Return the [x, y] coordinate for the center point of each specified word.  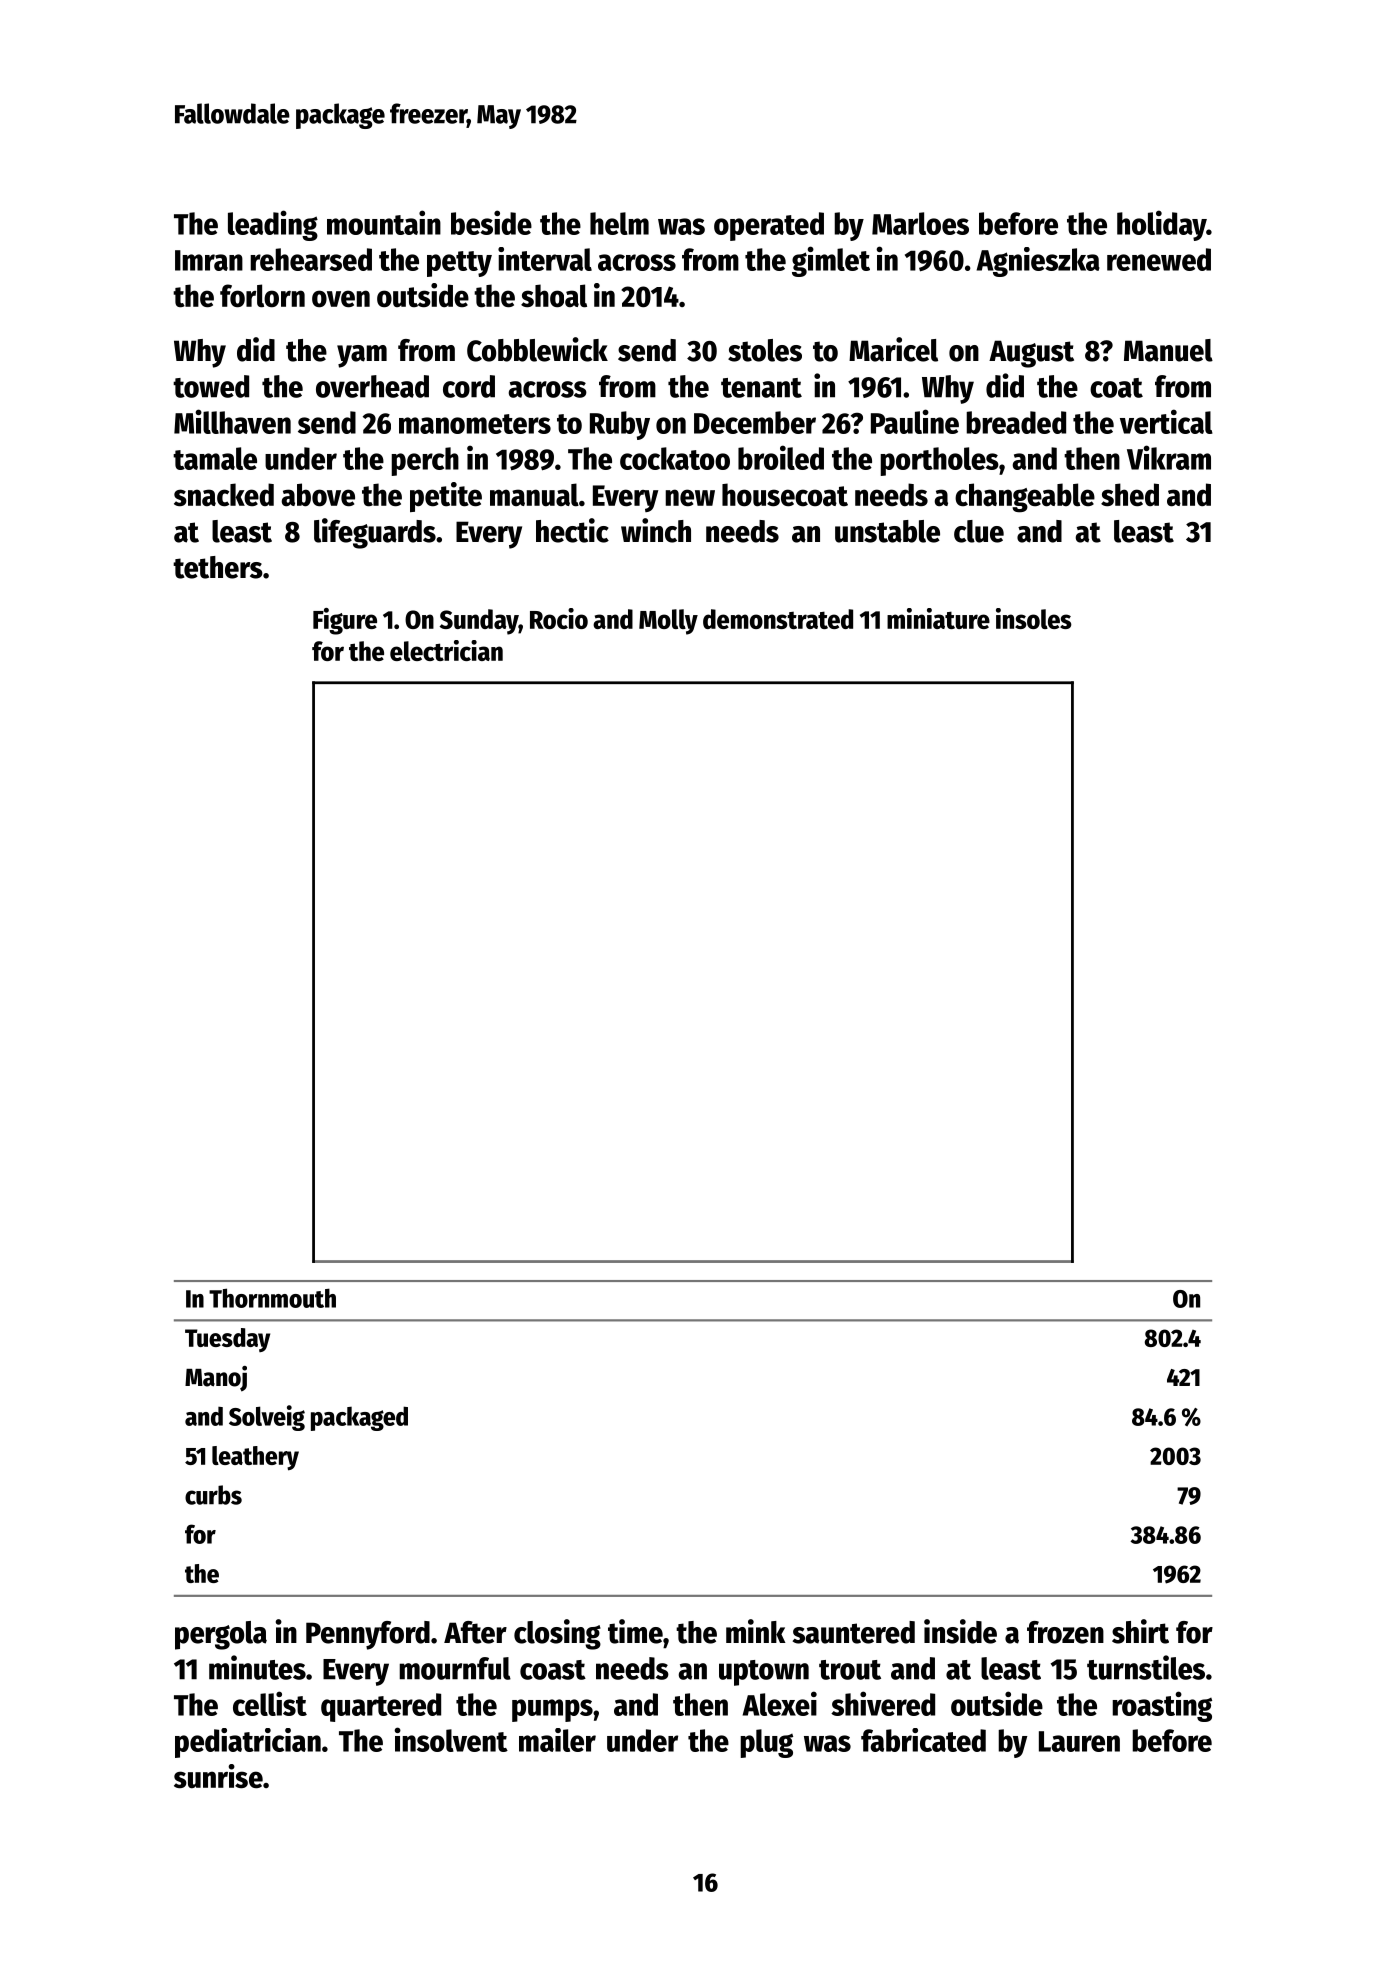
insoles [1034, 618]
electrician [446, 650]
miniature [938, 618]
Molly [668, 622]
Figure [345, 621]
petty [459, 264]
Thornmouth [272, 1298]
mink [756, 1631]
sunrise [218, 1776]
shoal [554, 296]
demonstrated [778, 619]
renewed [1159, 259]
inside [960, 1631]
